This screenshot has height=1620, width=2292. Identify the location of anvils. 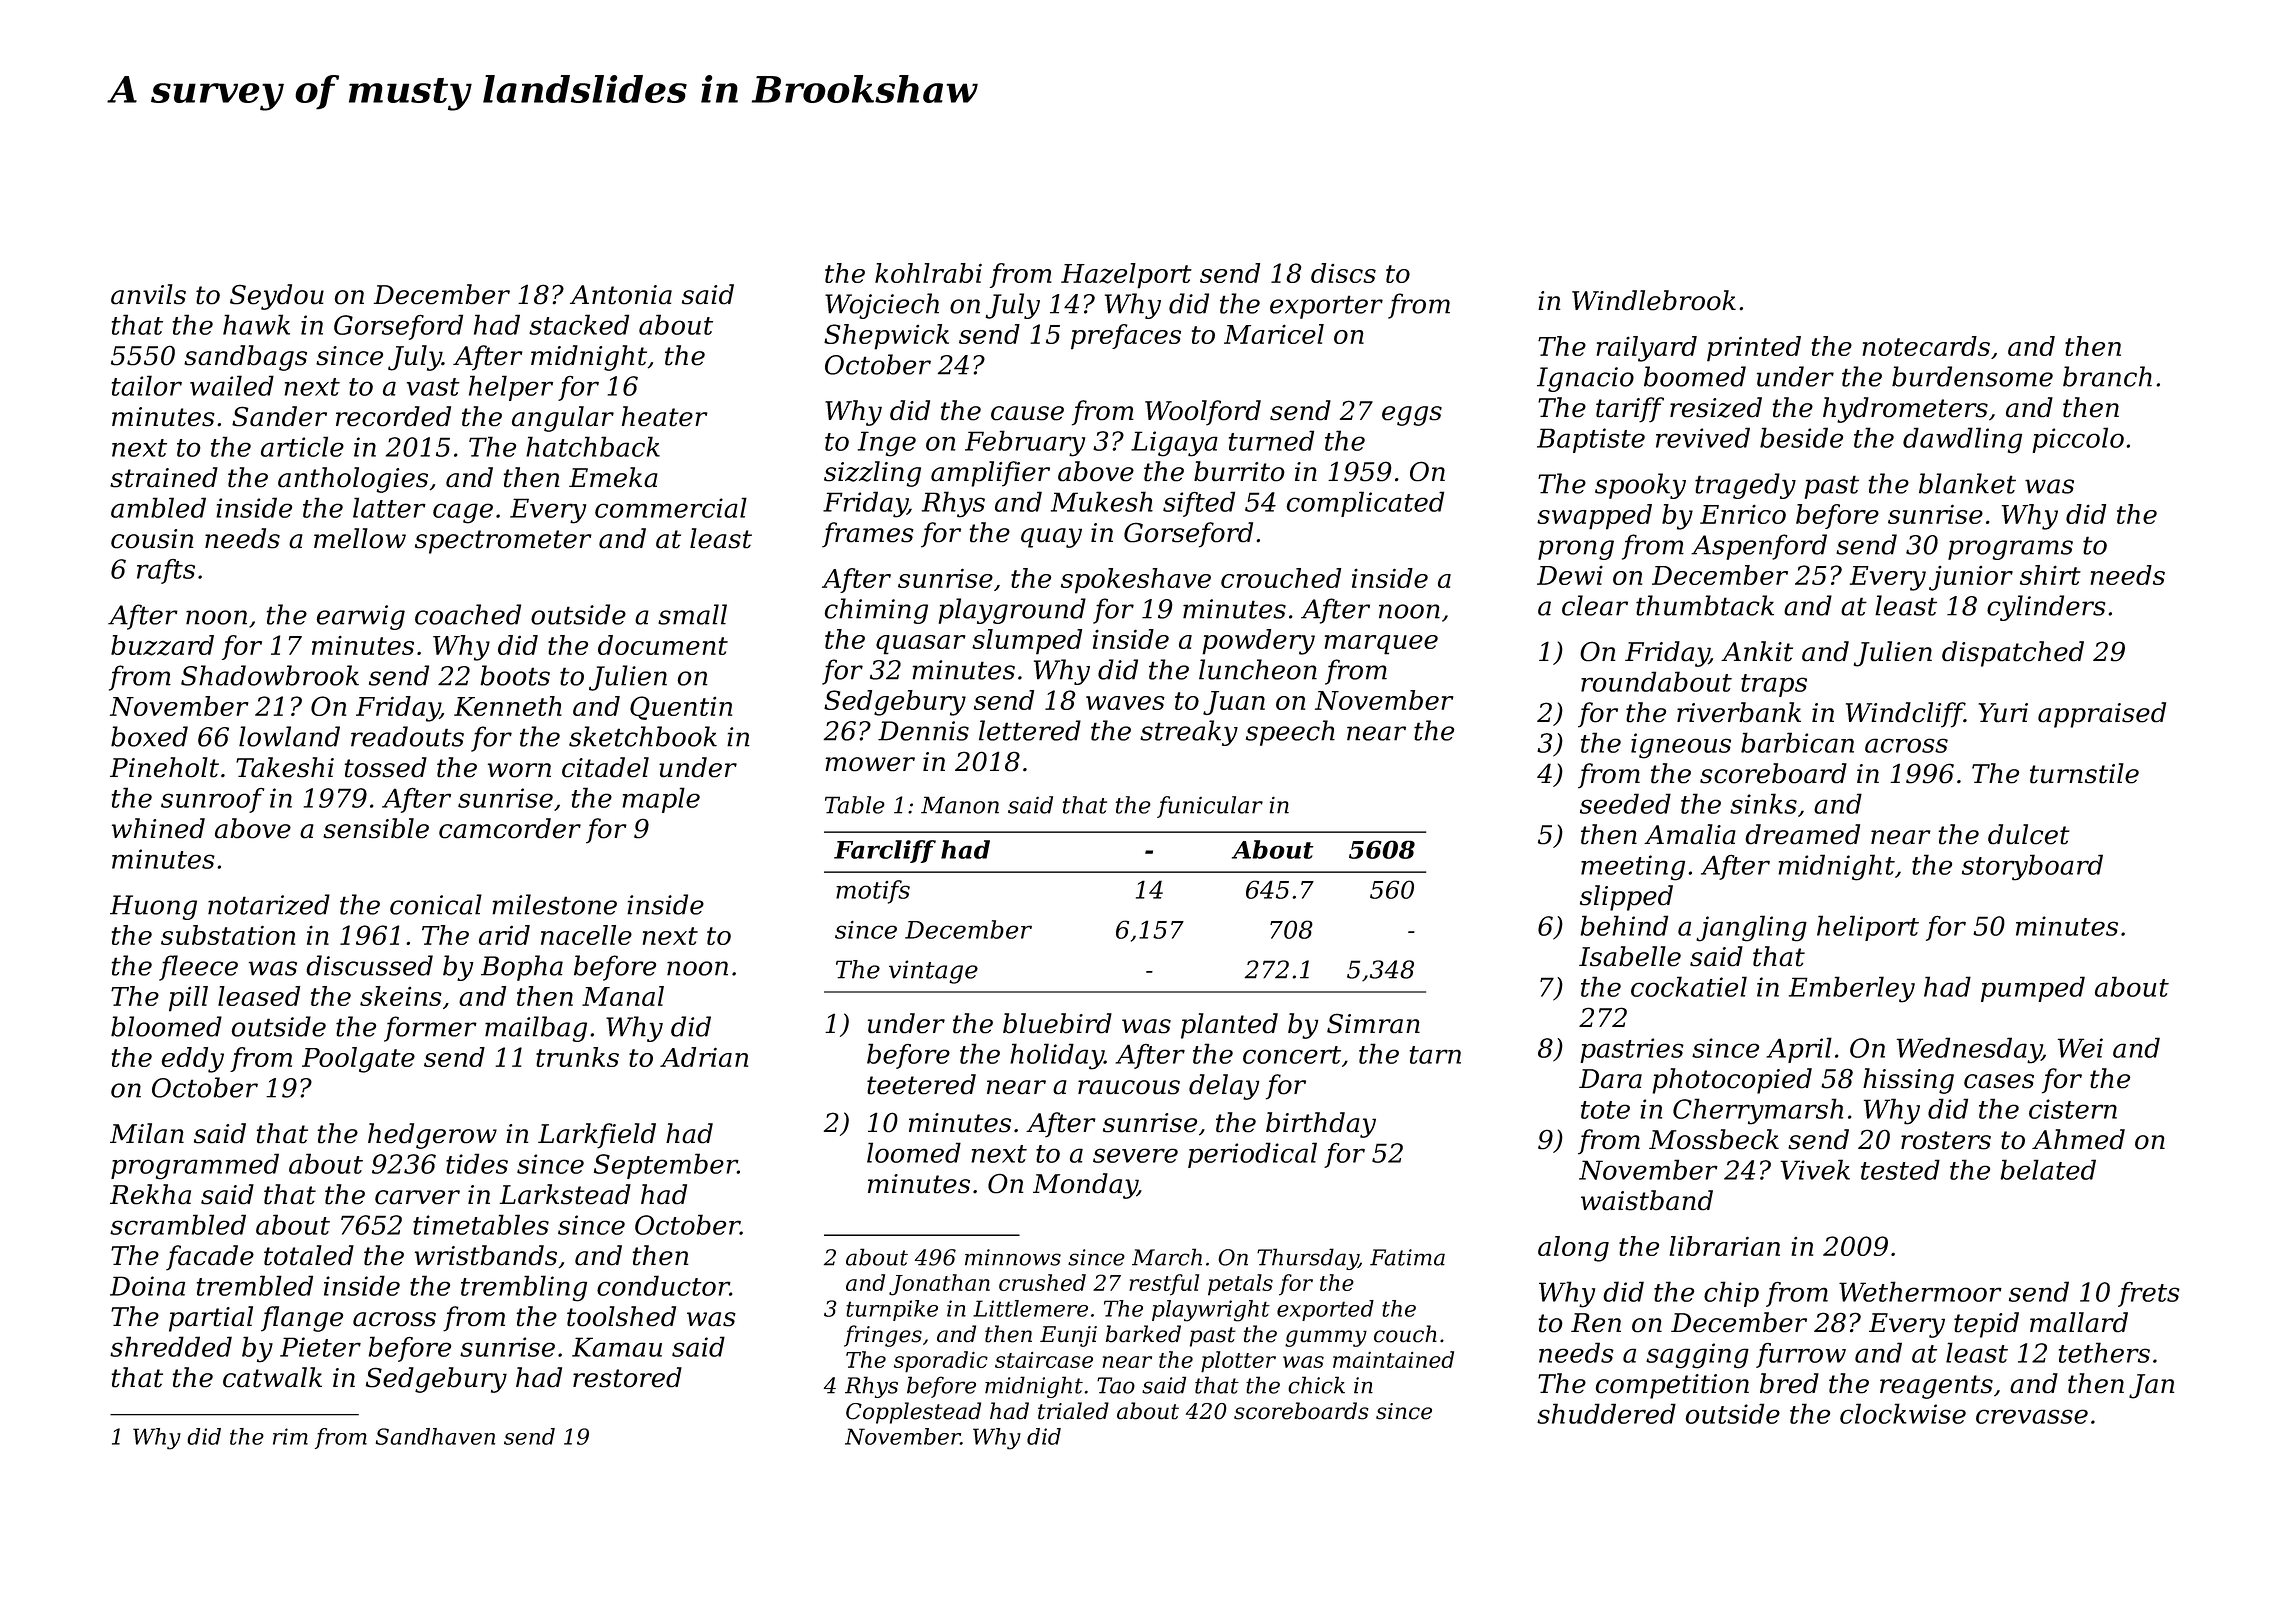
(148, 294).
